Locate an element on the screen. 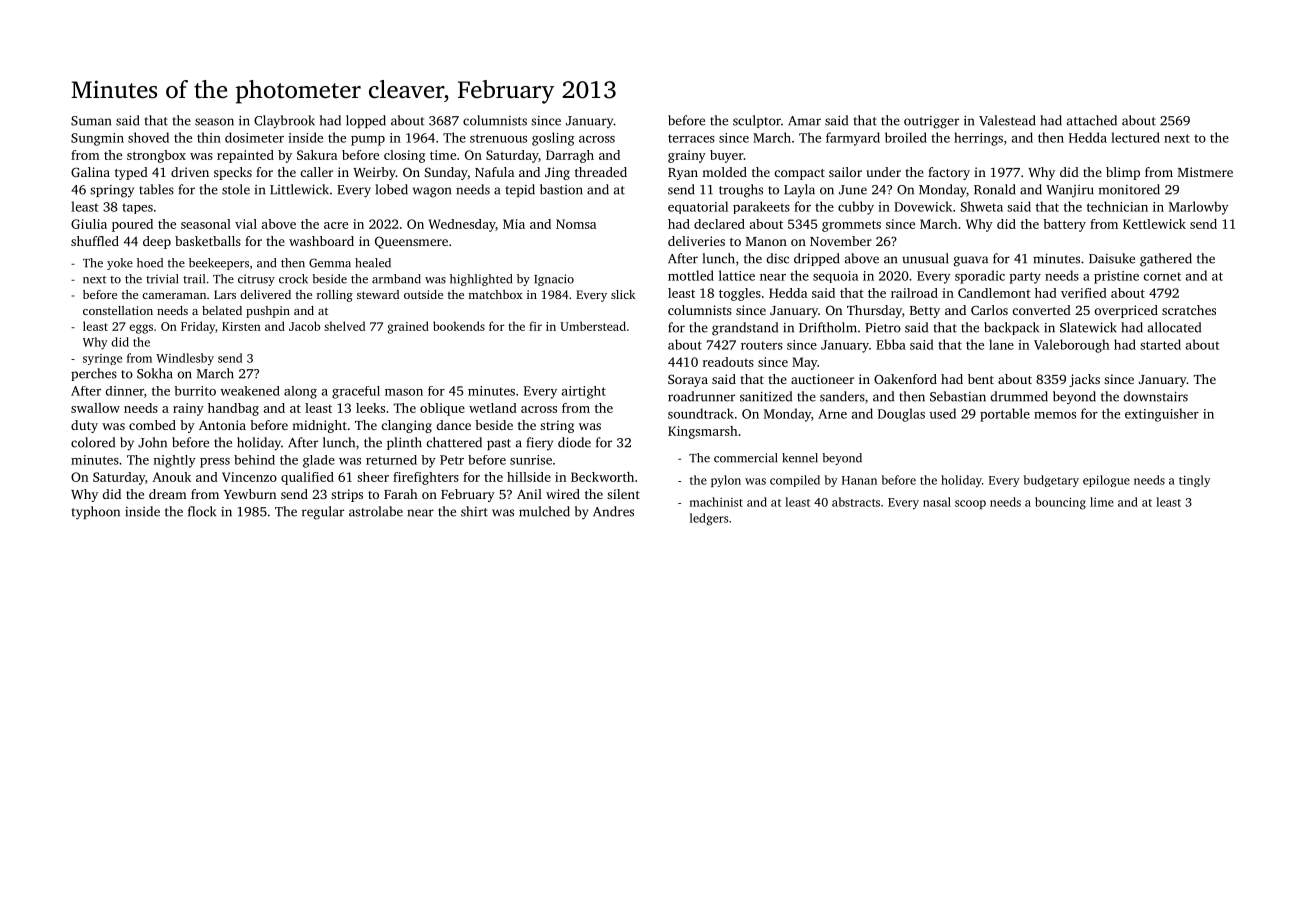 The width and height of the screenshot is (1308, 924). dripped is located at coordinates (817, 259).
